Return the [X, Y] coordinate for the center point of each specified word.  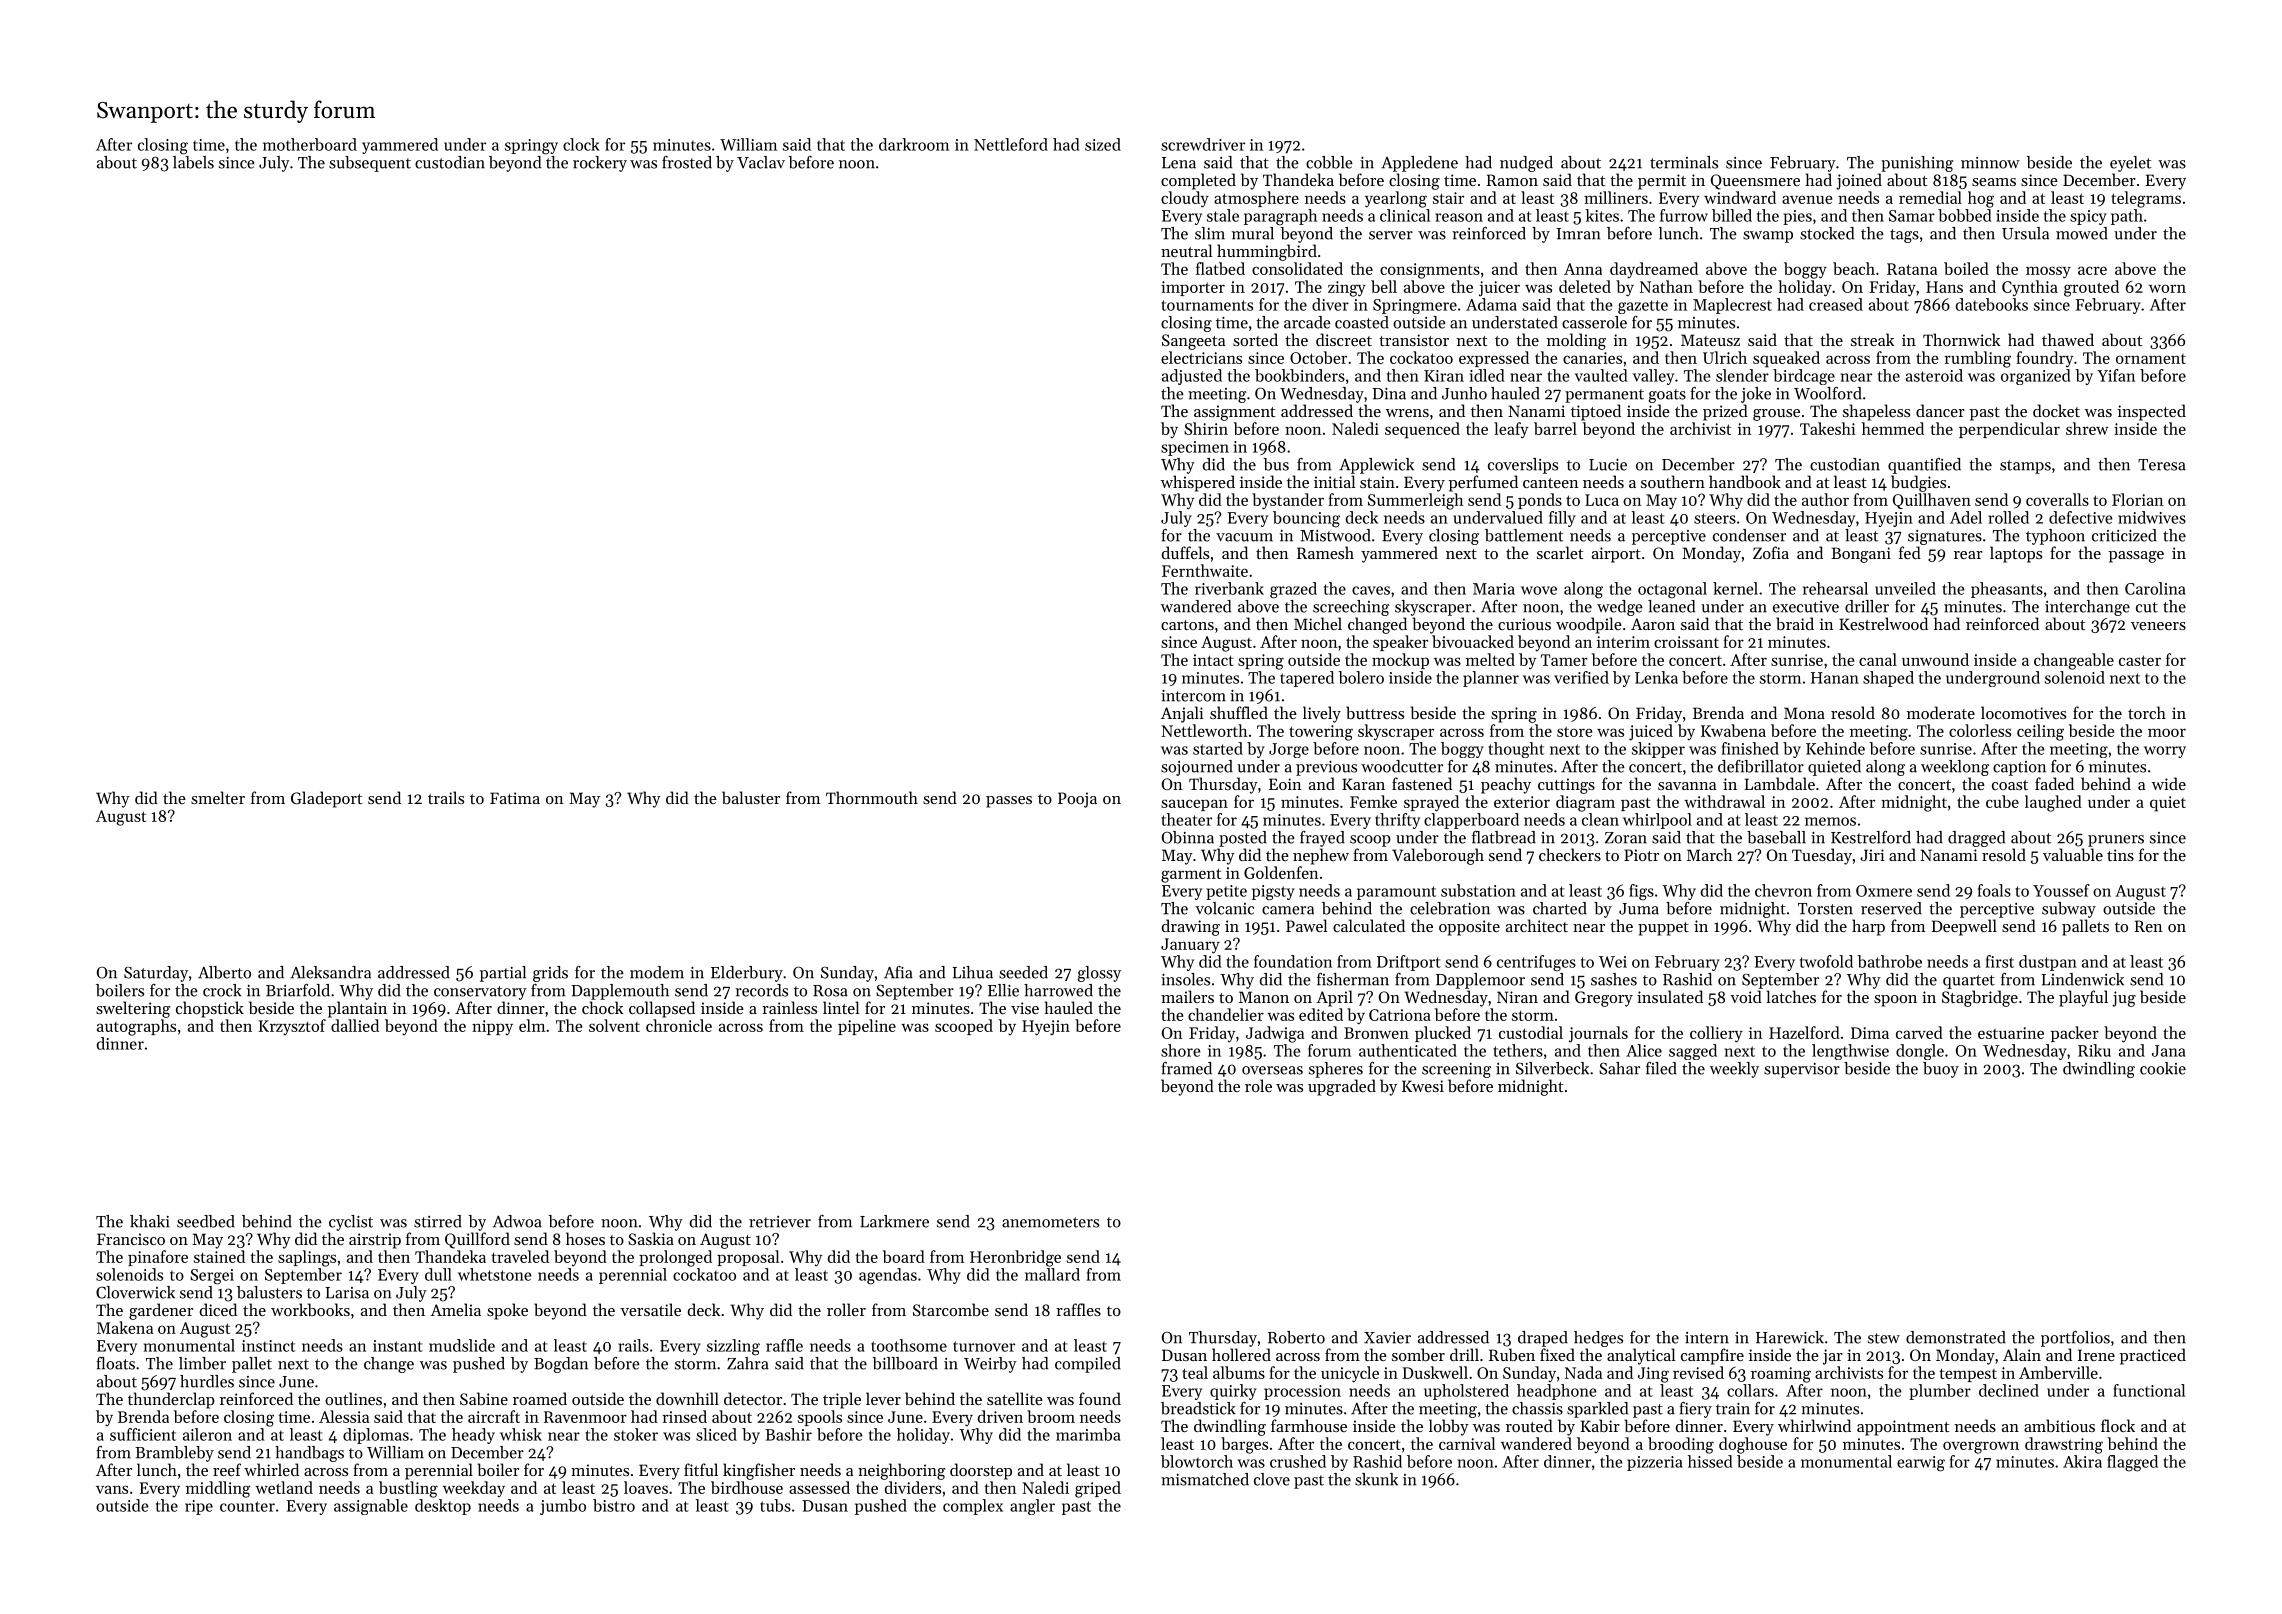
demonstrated [1956, 1337]
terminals [1684, 162]
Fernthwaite [1205, 570]
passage [2136, 557]
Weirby [990, 1365]
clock [581, 144]
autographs [136, 1027]
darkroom [914, 144]
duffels [1185, 552]
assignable [371, 1507]
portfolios [2075, 1339]
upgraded [1342, 1087]
